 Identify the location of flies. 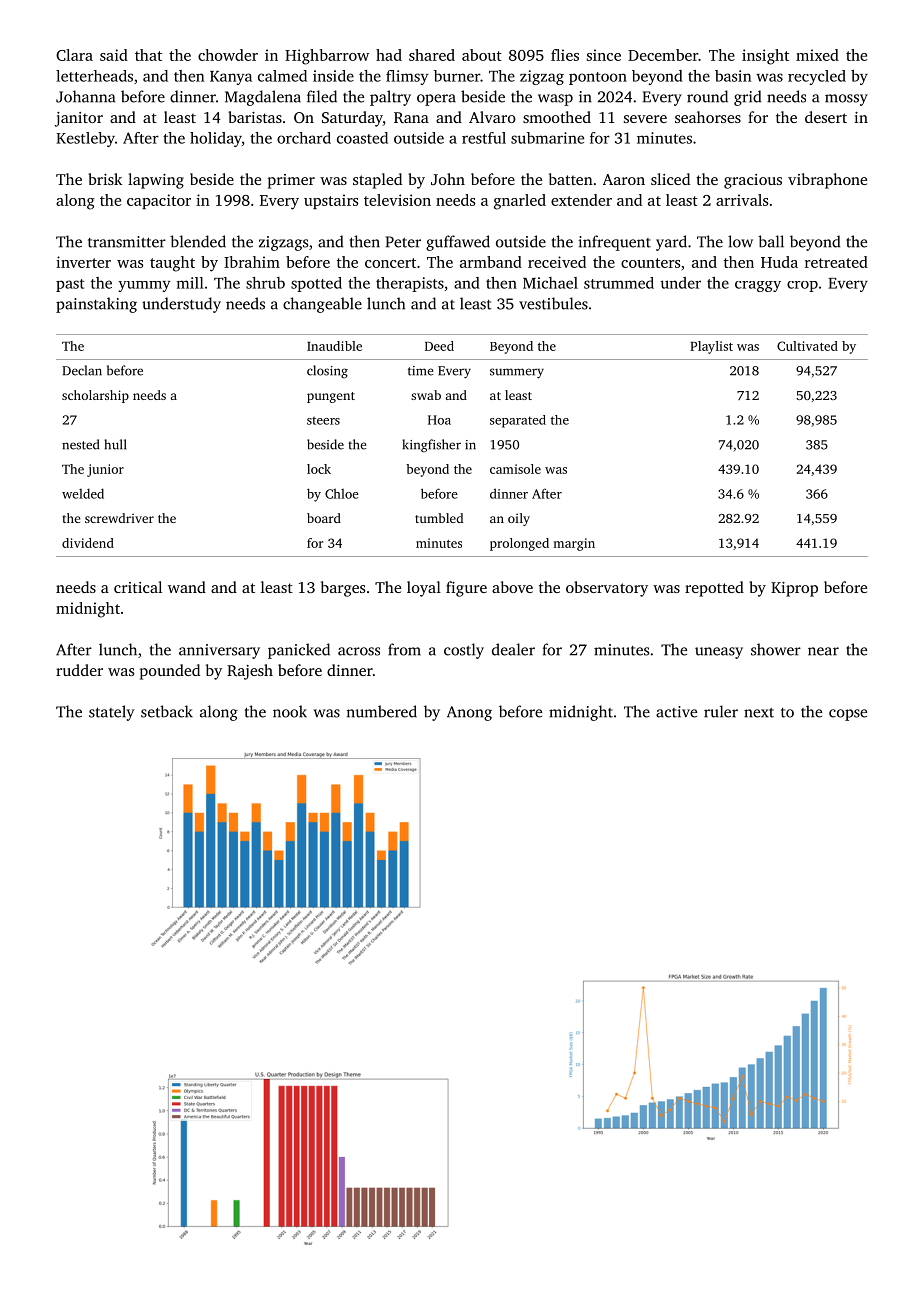
(565, 55).
